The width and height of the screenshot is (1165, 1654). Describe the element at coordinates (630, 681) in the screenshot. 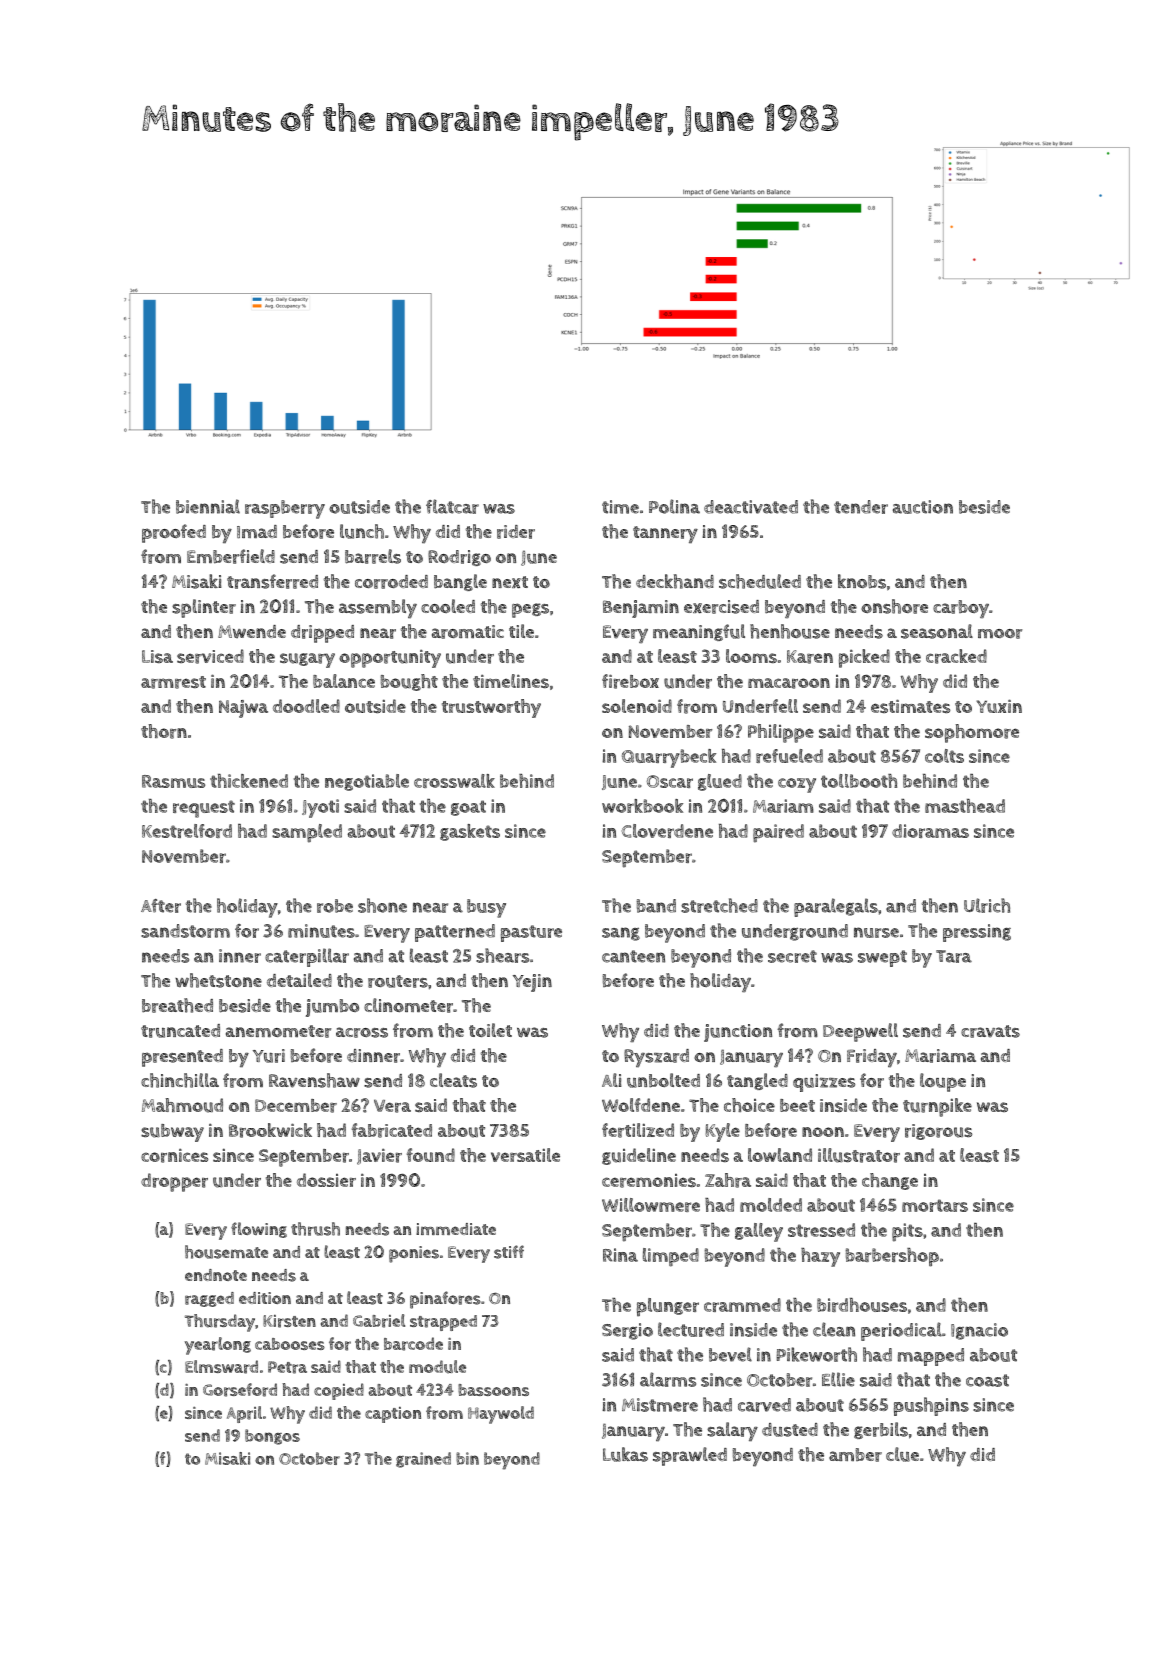

I see `firebox` at that location.
